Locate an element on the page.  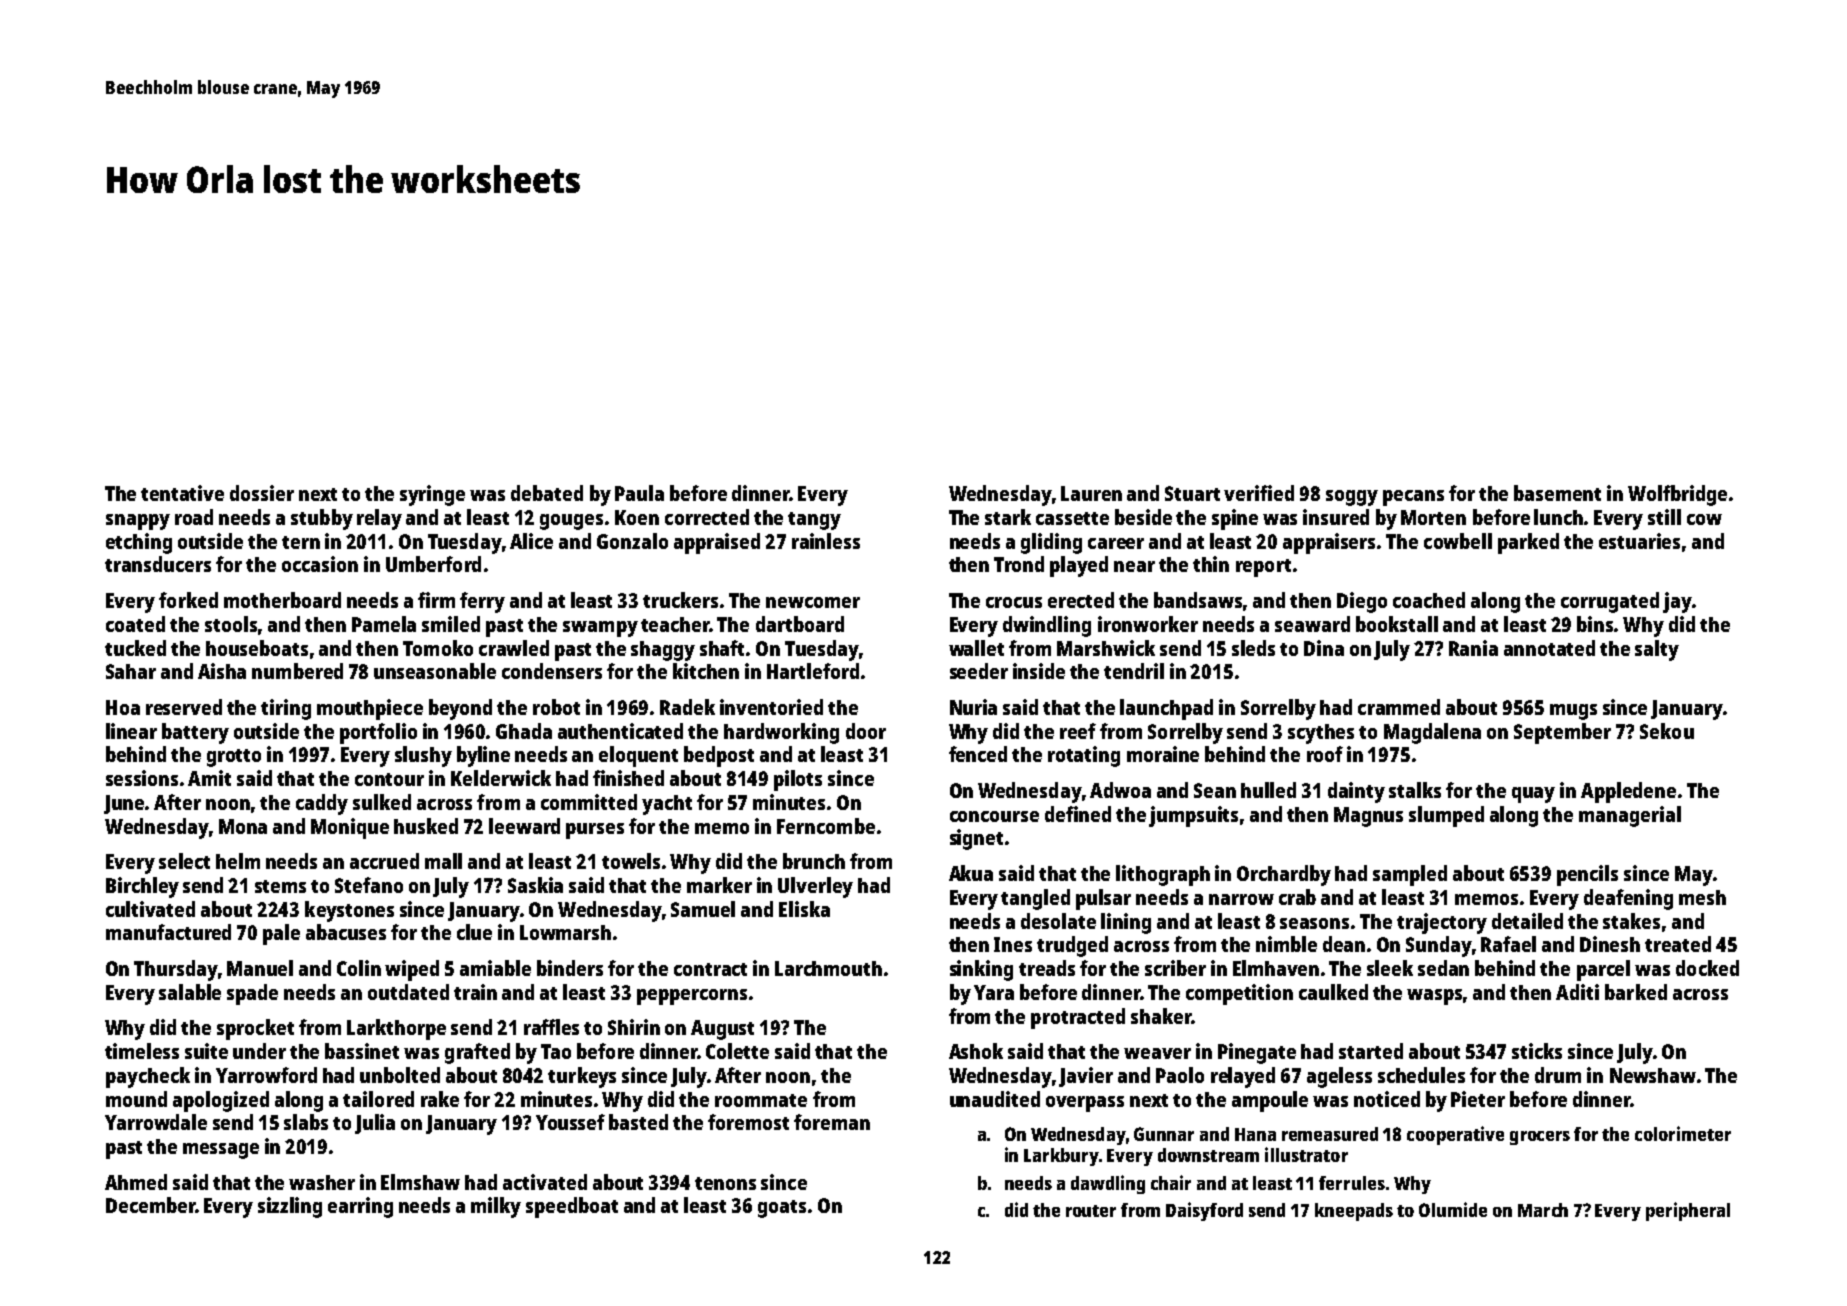
salty is located at coordinates (1657, 650).
